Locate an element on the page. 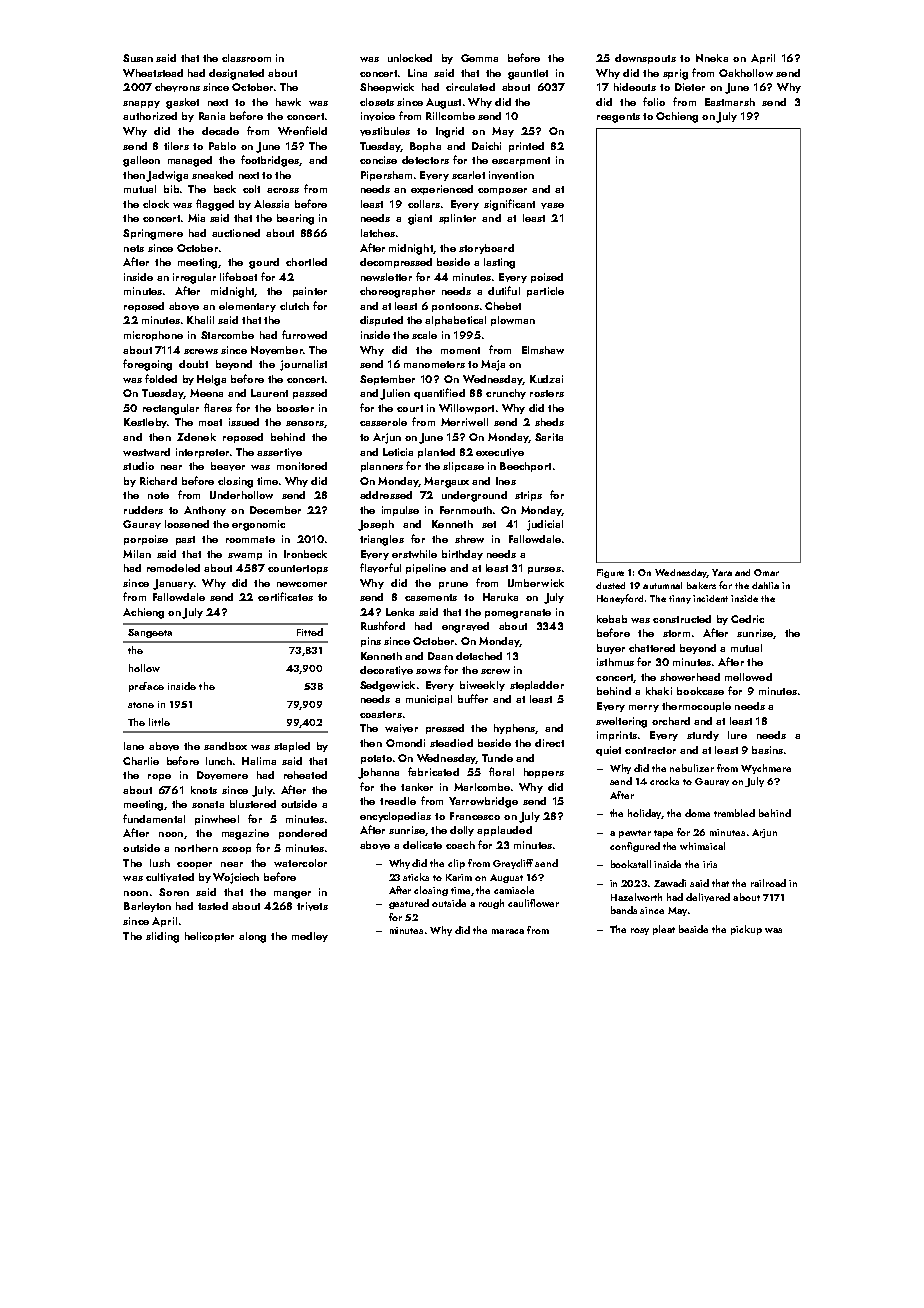 The width and height of the document is (924, 1308). unlocked is located at coordinates (410, 58).
